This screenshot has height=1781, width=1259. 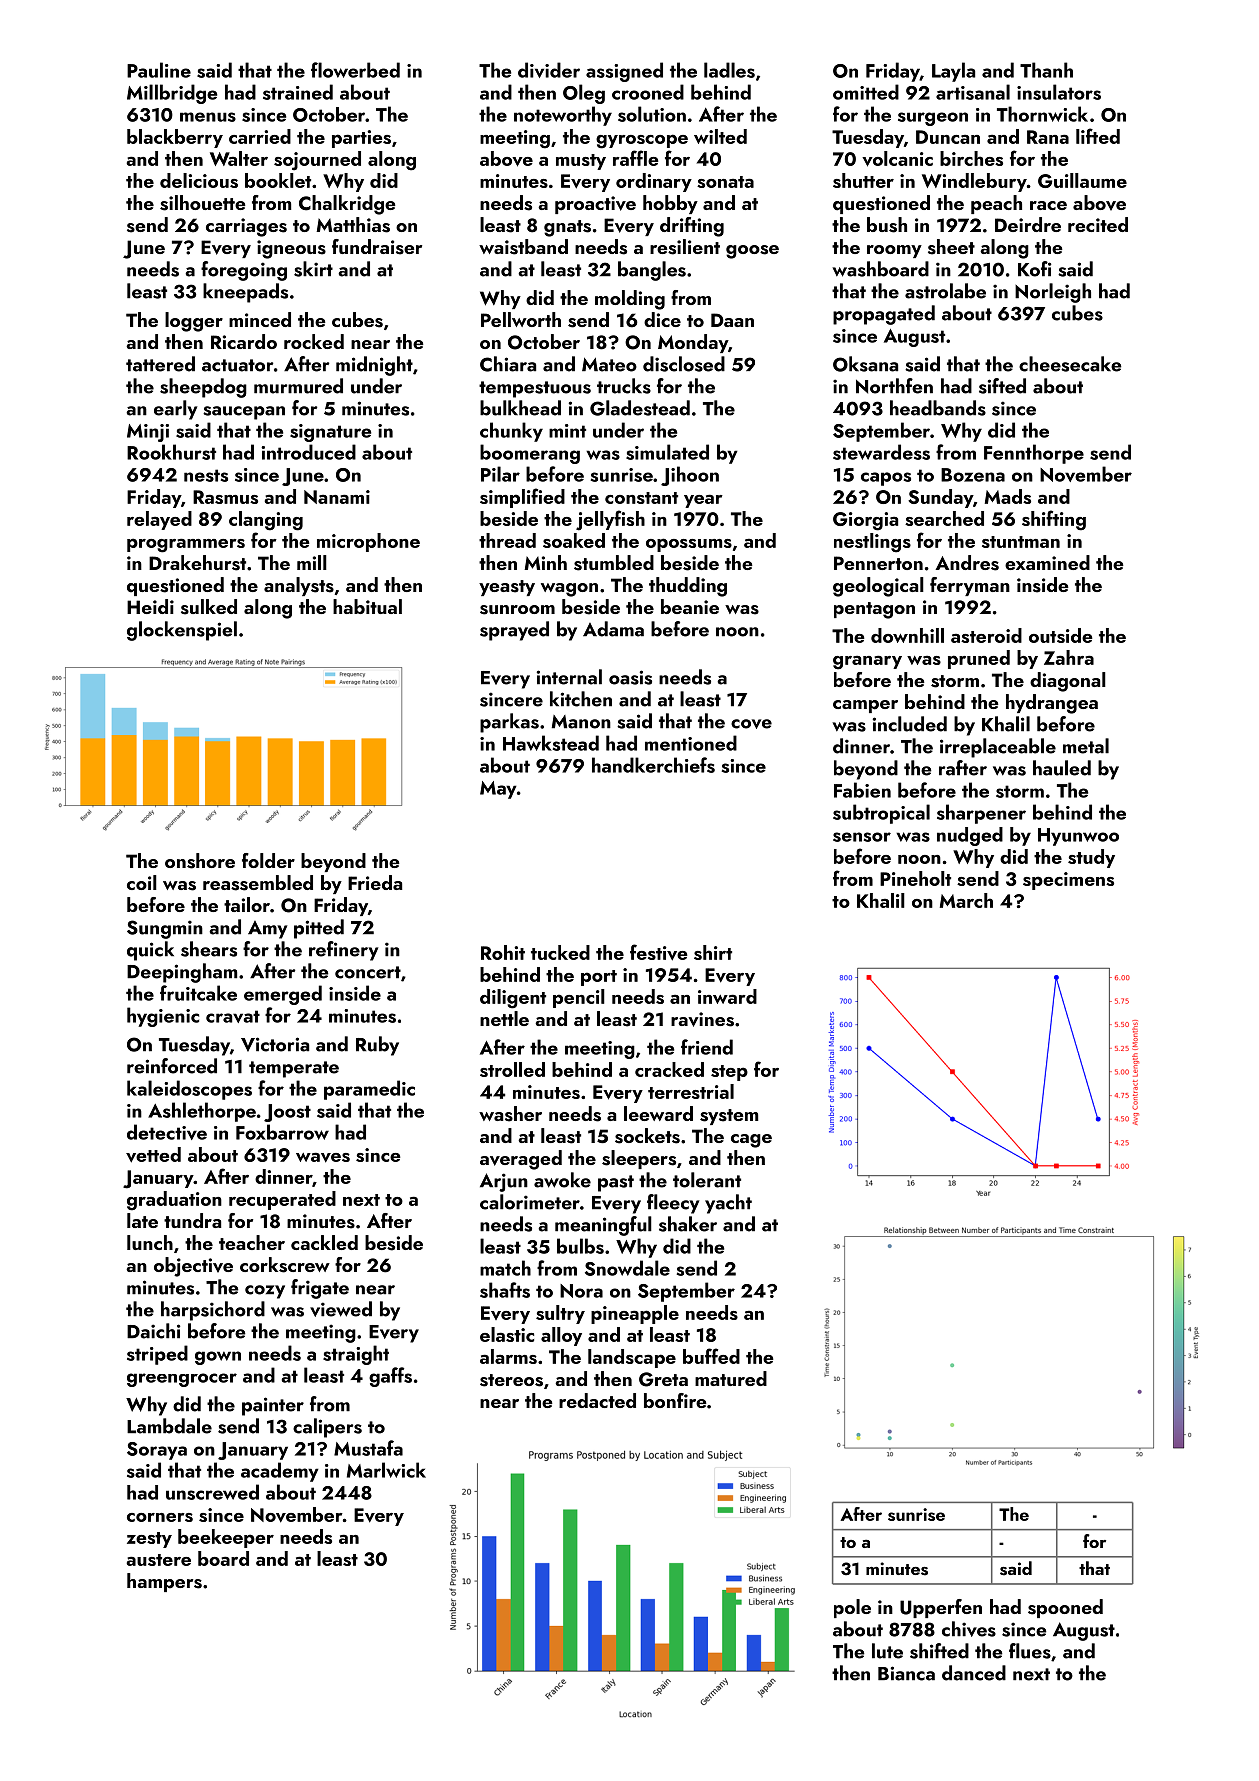 What do you see at coordinates (355, 70) in the screenshot?
I see `flowerbed` at bounding box center [355, 70].
